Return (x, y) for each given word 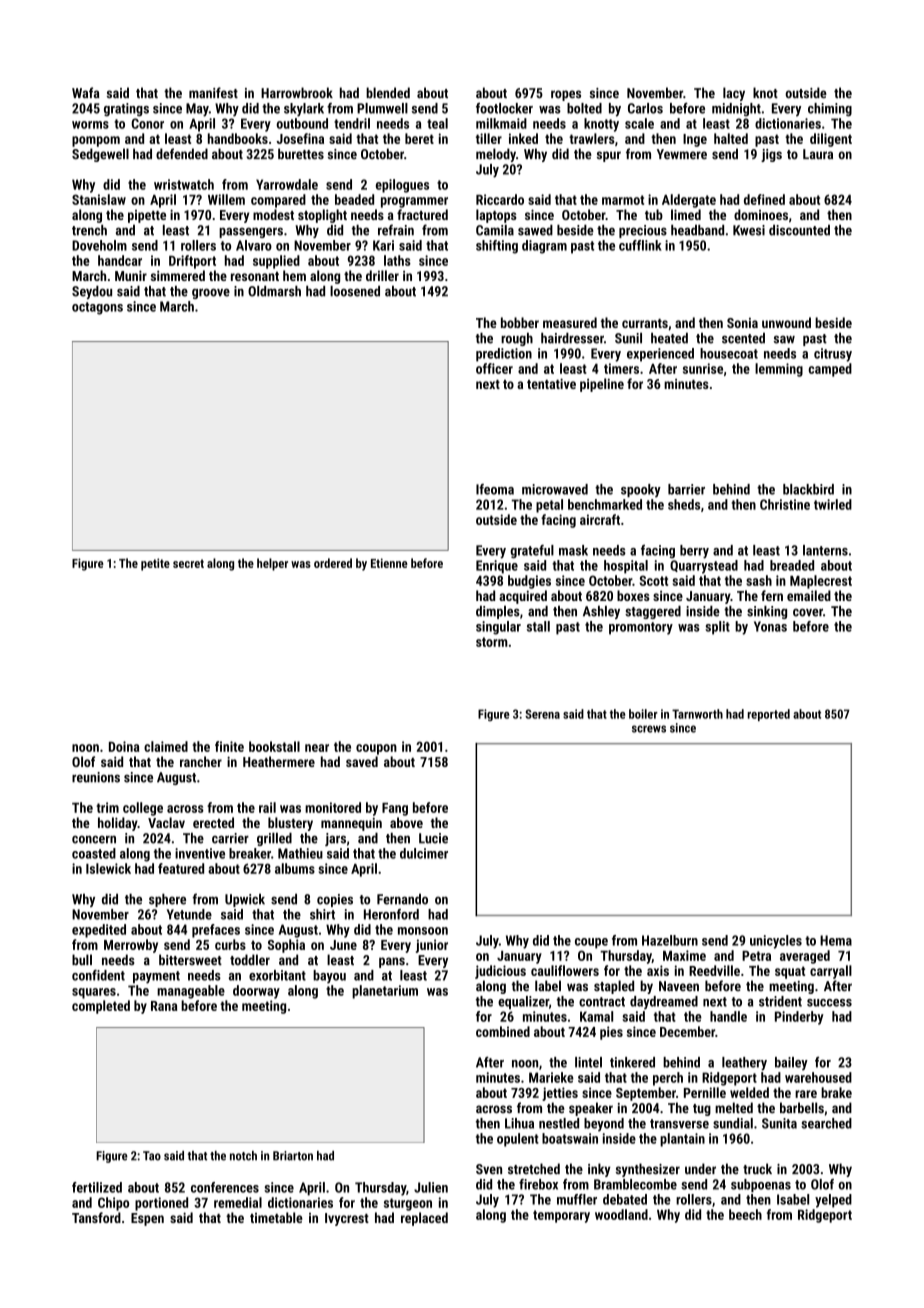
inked (523, 138)
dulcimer (424, 853)
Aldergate (689, 201)
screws (649, 729)
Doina (124, 746)
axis (658, 970)
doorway (256, 992)
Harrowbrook (297, 92)
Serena (542, 714)
